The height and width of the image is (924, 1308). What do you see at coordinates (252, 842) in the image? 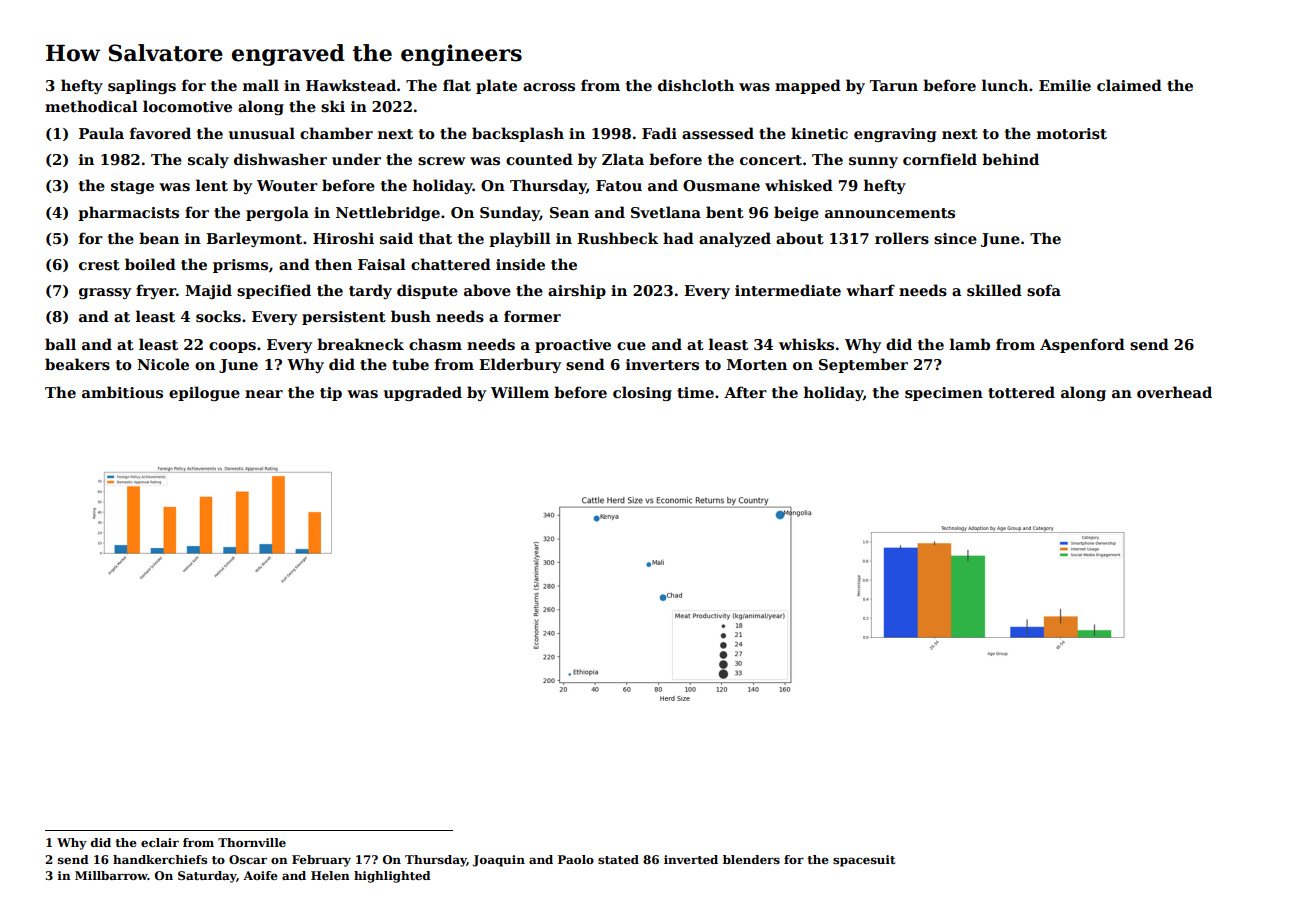
I see `Thornville` at bounding box center [252, 842].
